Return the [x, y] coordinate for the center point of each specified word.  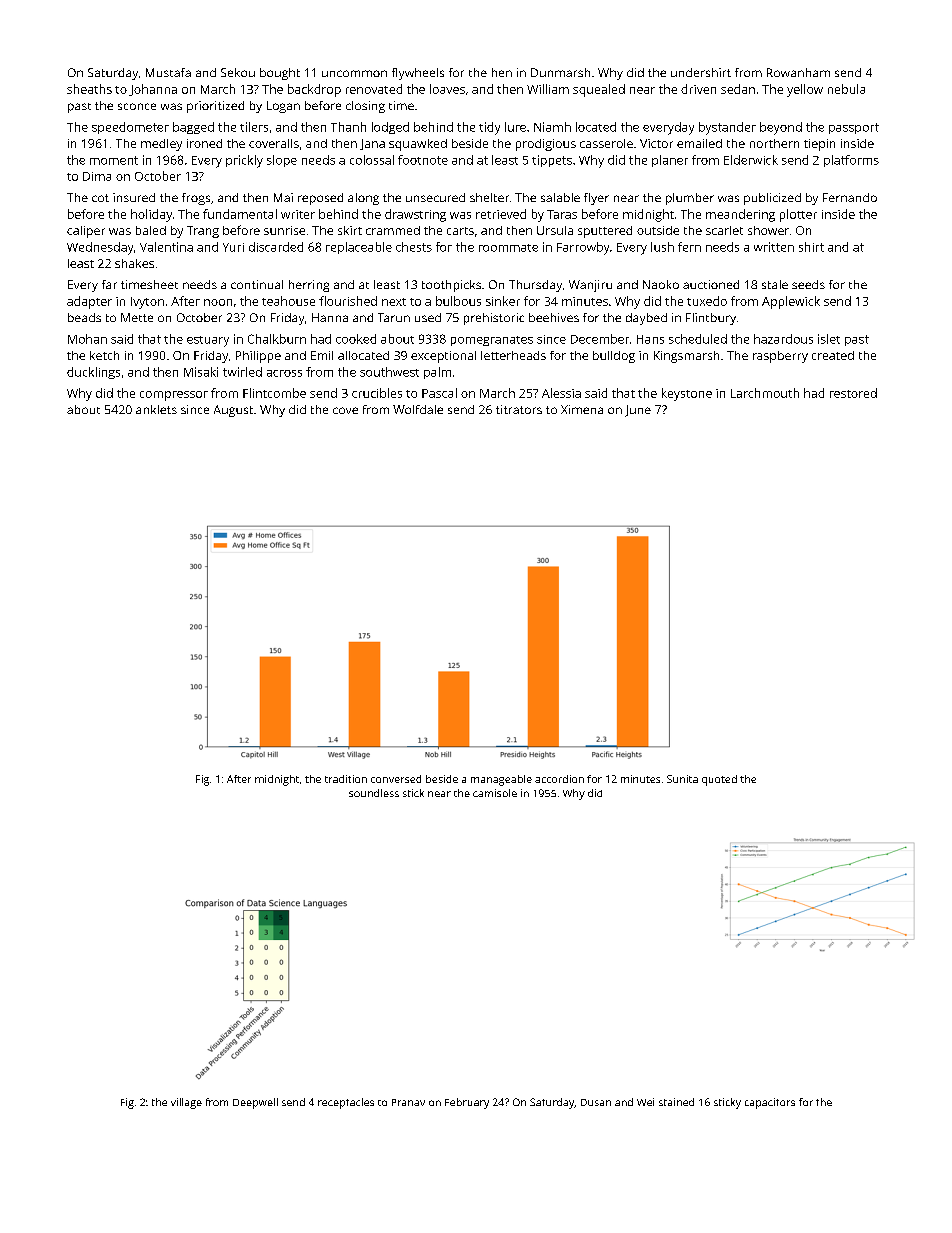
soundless [374, 793]
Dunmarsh [560, 72]
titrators [519, 409]
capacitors [770, 1103]
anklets [156, 409]
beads [84, 317]
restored [853, 393]
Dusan [596, 1102]
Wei [645, 1102]
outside [658, 230]
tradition [346, 779]
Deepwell [255, 1103]
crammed [393, 230]
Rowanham [798, 72]
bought [280, 74]
